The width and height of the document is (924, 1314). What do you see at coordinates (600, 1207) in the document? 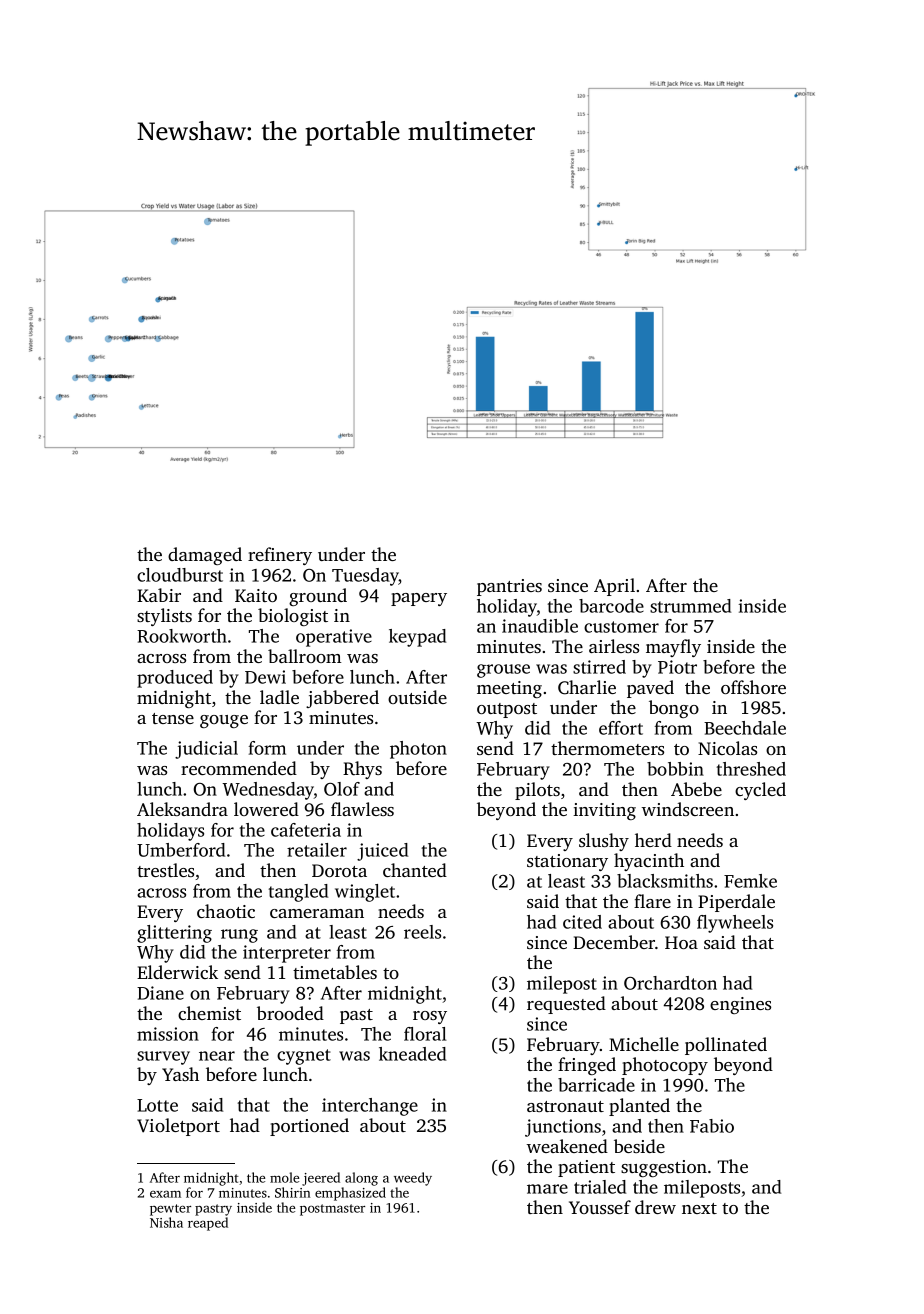
I see `Youssef` at bounding box center [600, 1207].
